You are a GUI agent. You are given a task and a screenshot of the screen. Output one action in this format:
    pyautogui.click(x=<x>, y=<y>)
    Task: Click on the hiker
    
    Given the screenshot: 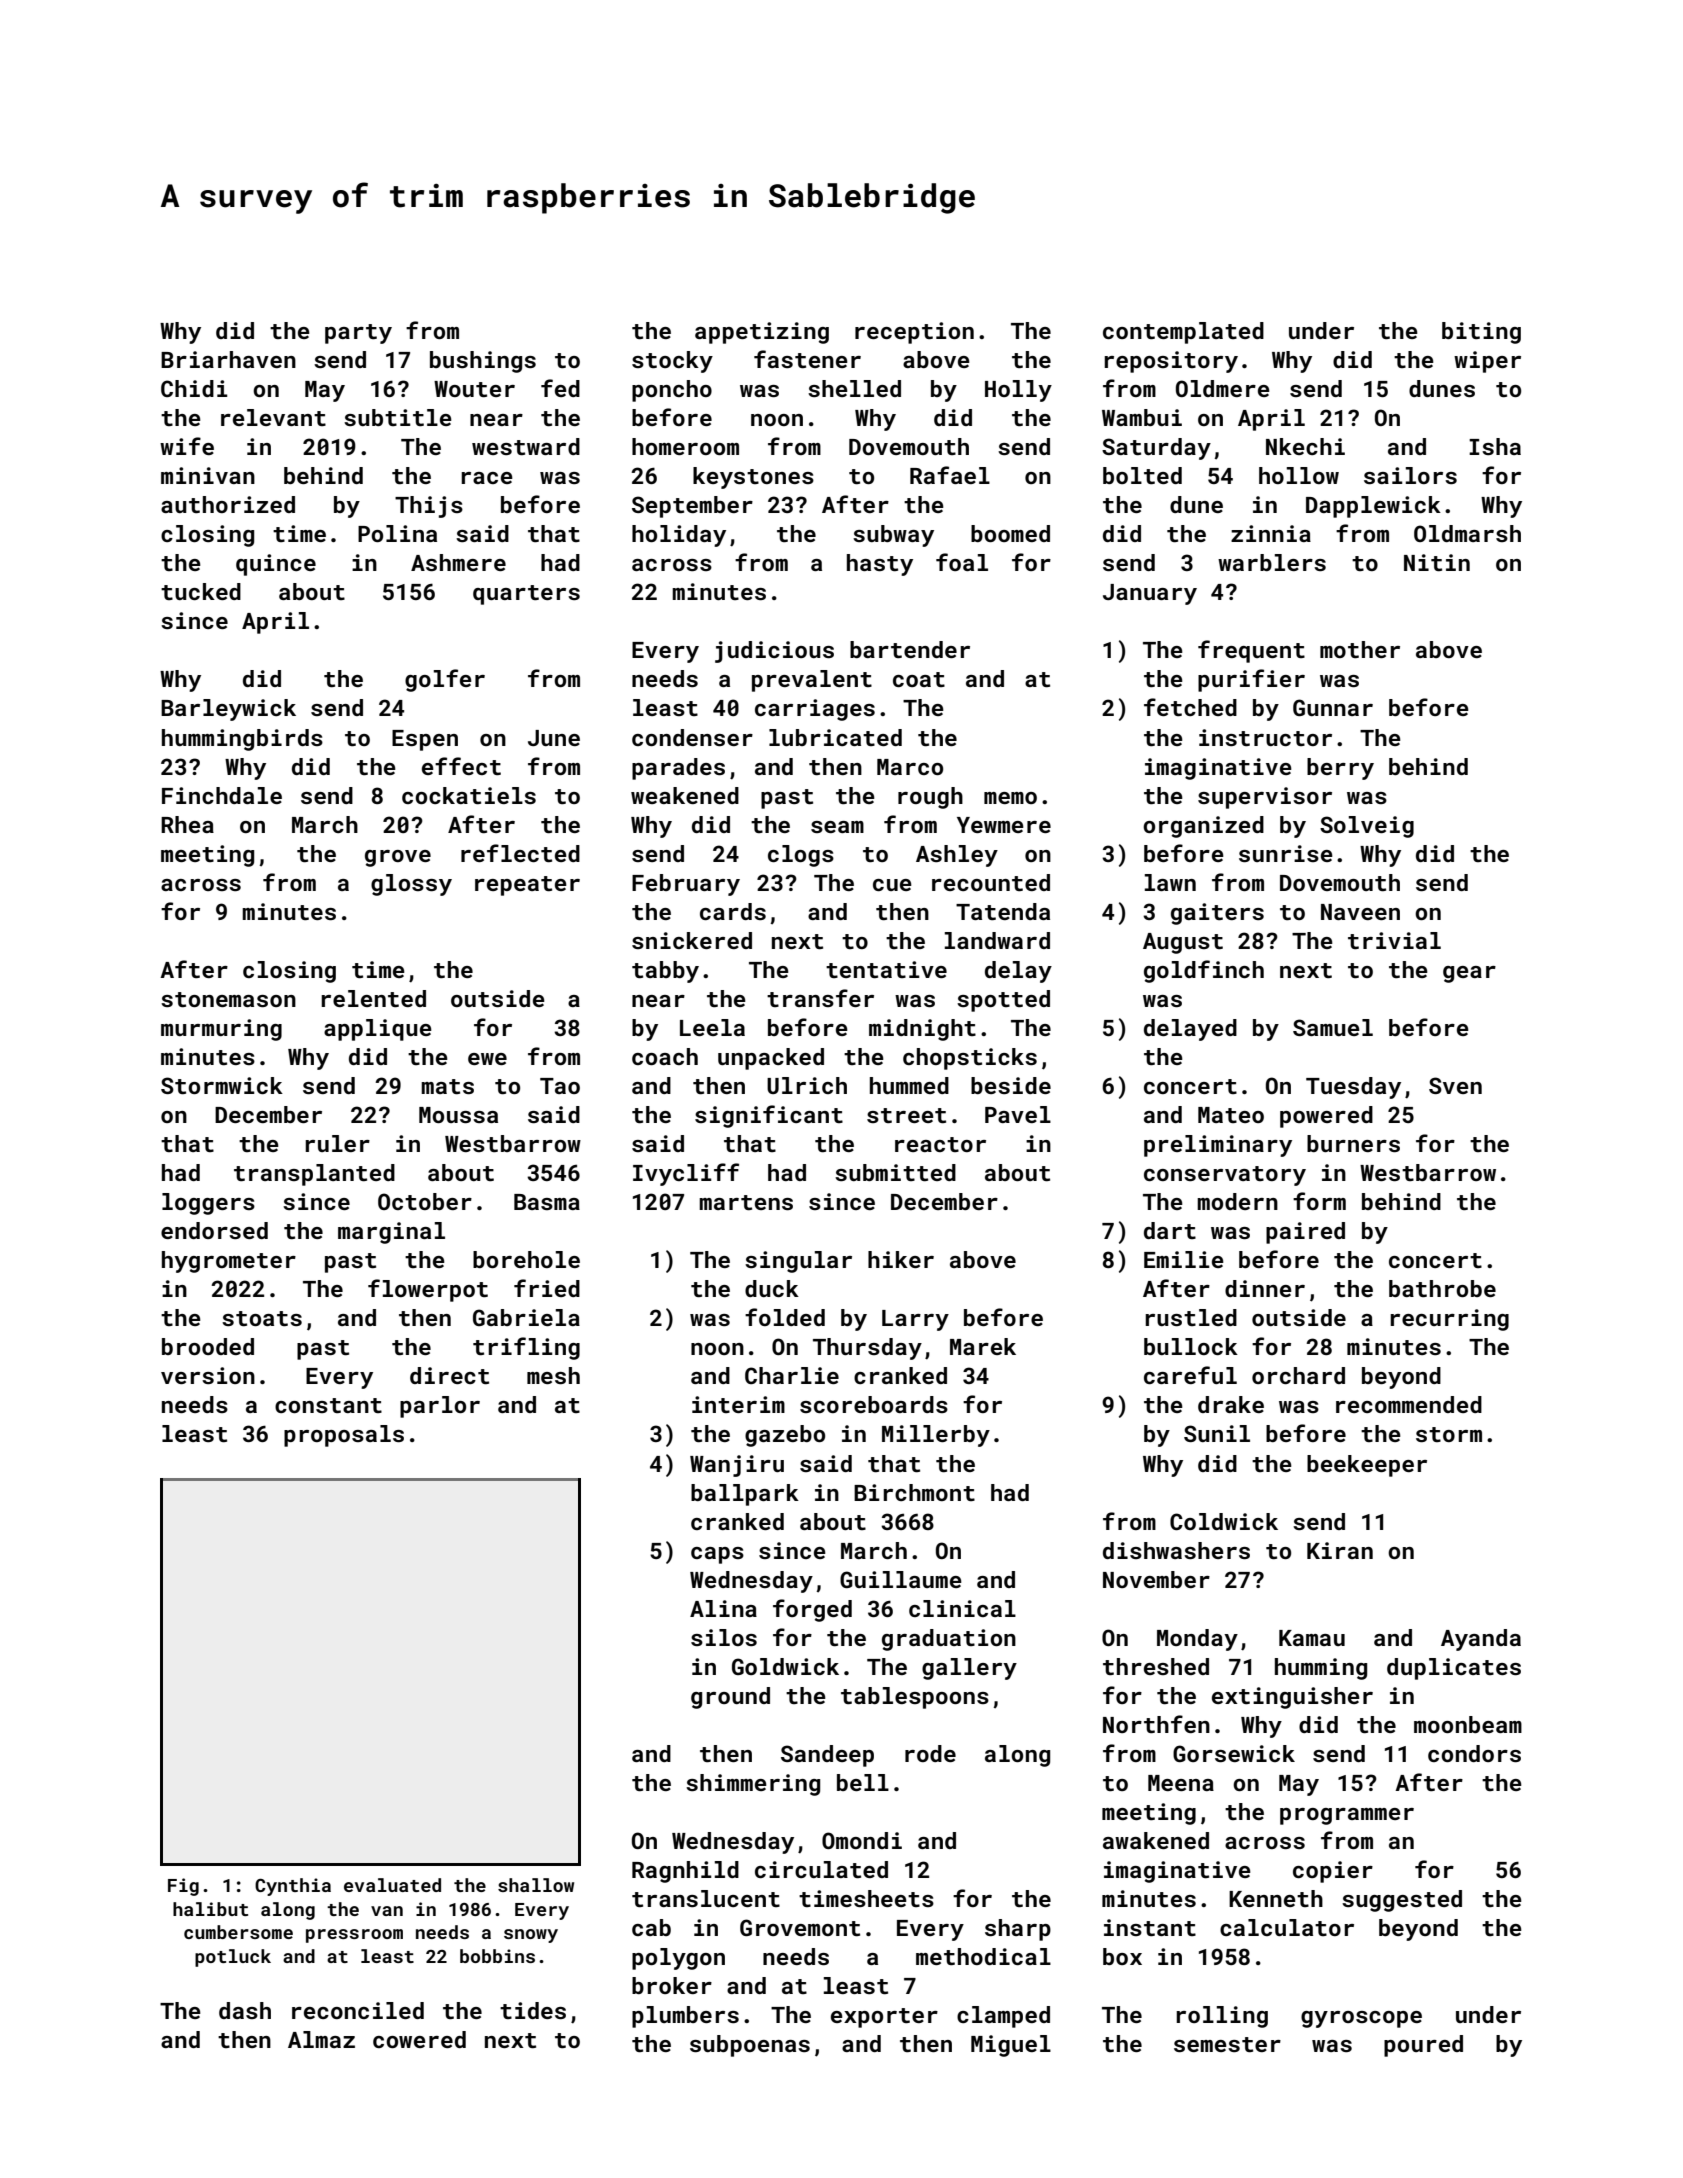 What is the action you would take?
    pyautogui.click(x=901, y=1259)
